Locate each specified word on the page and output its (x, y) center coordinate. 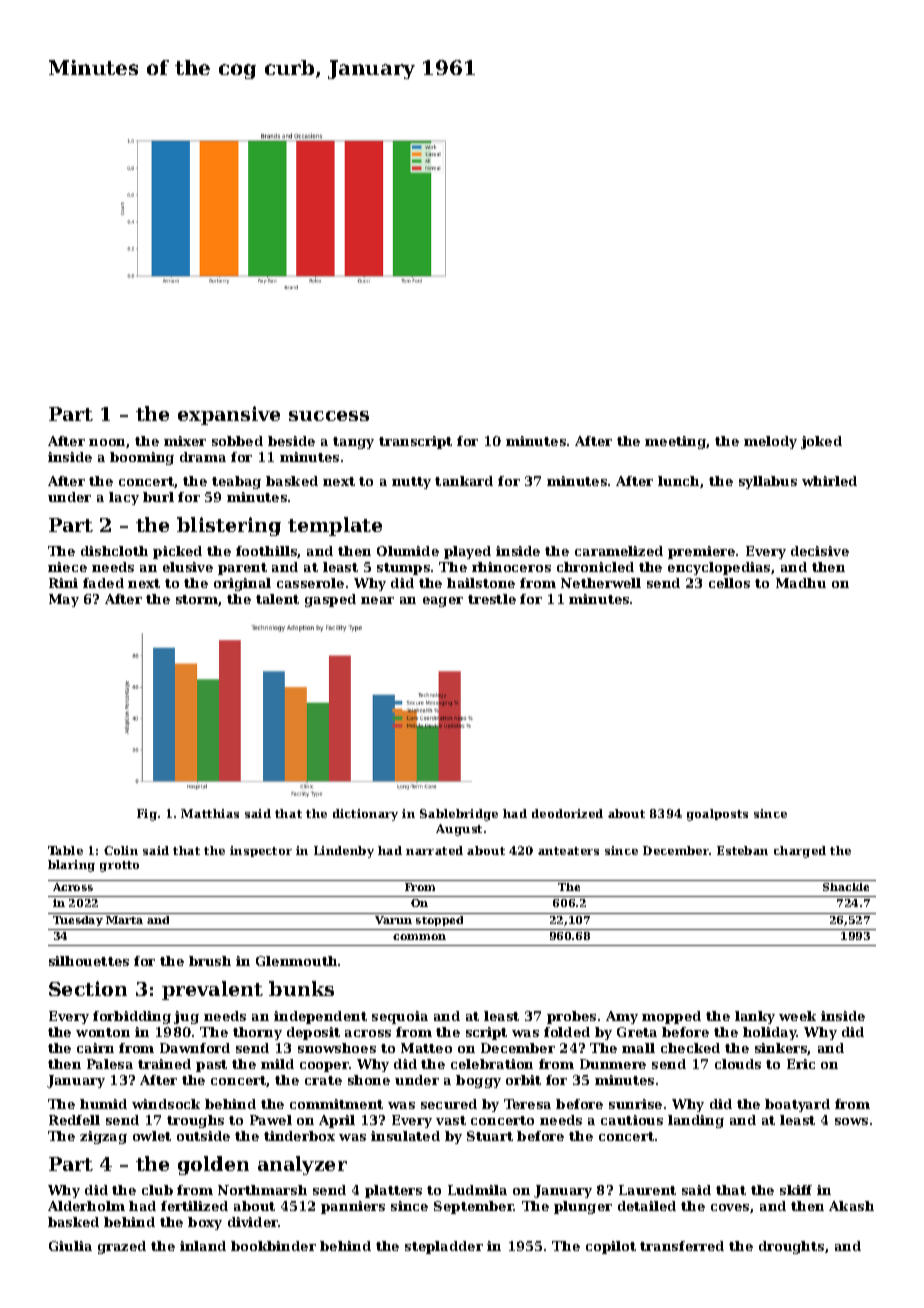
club (157, 1190)
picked (177, 552)
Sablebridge (459, 815)
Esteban (742, 850)
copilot (611, 1247)
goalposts (717, 815)
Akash (851, 1206)
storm (197, 599)
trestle (492, 599)
